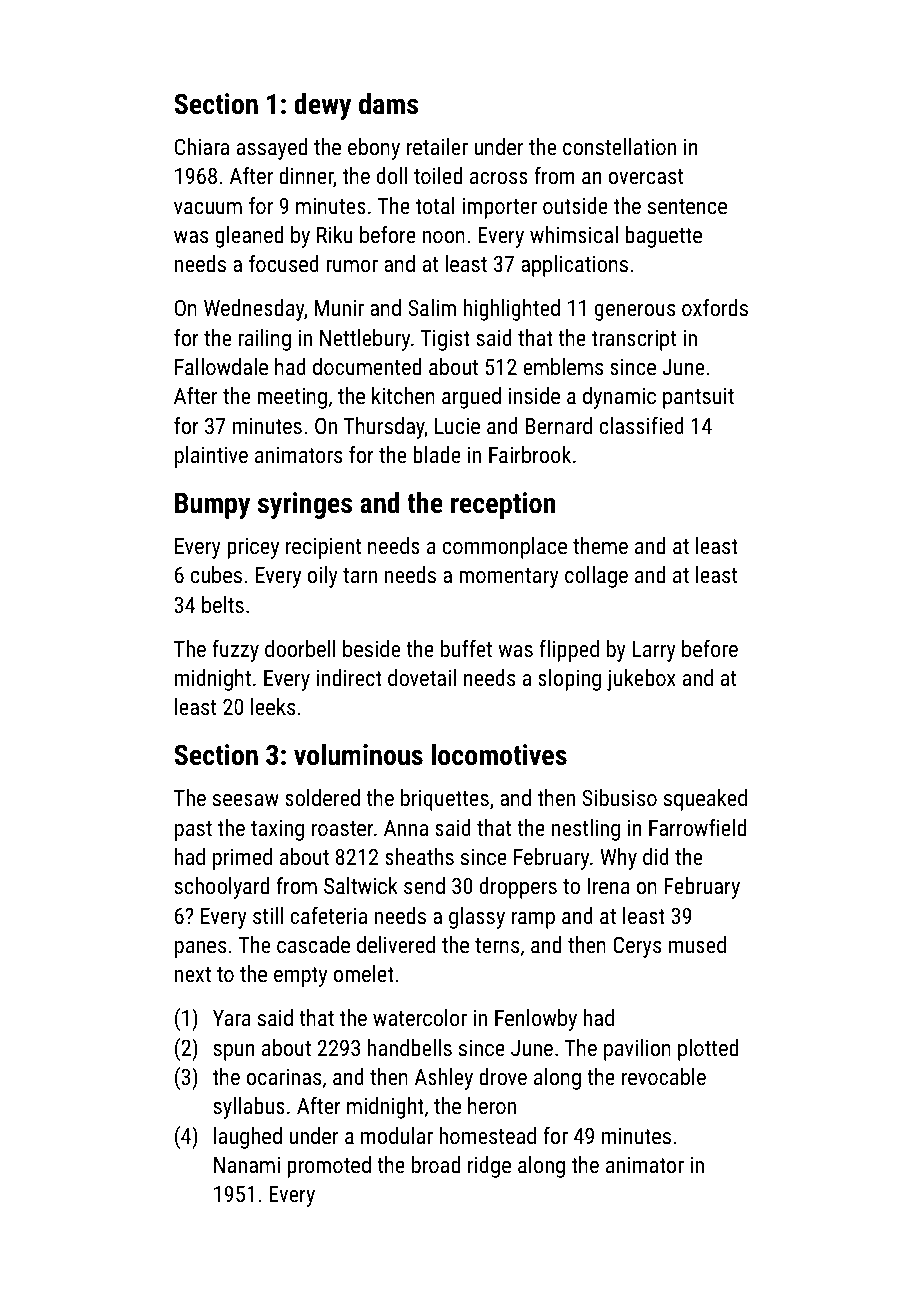  Describe the element at coordinates (574, 266) in the screenshot. I see `applications` at that location.
